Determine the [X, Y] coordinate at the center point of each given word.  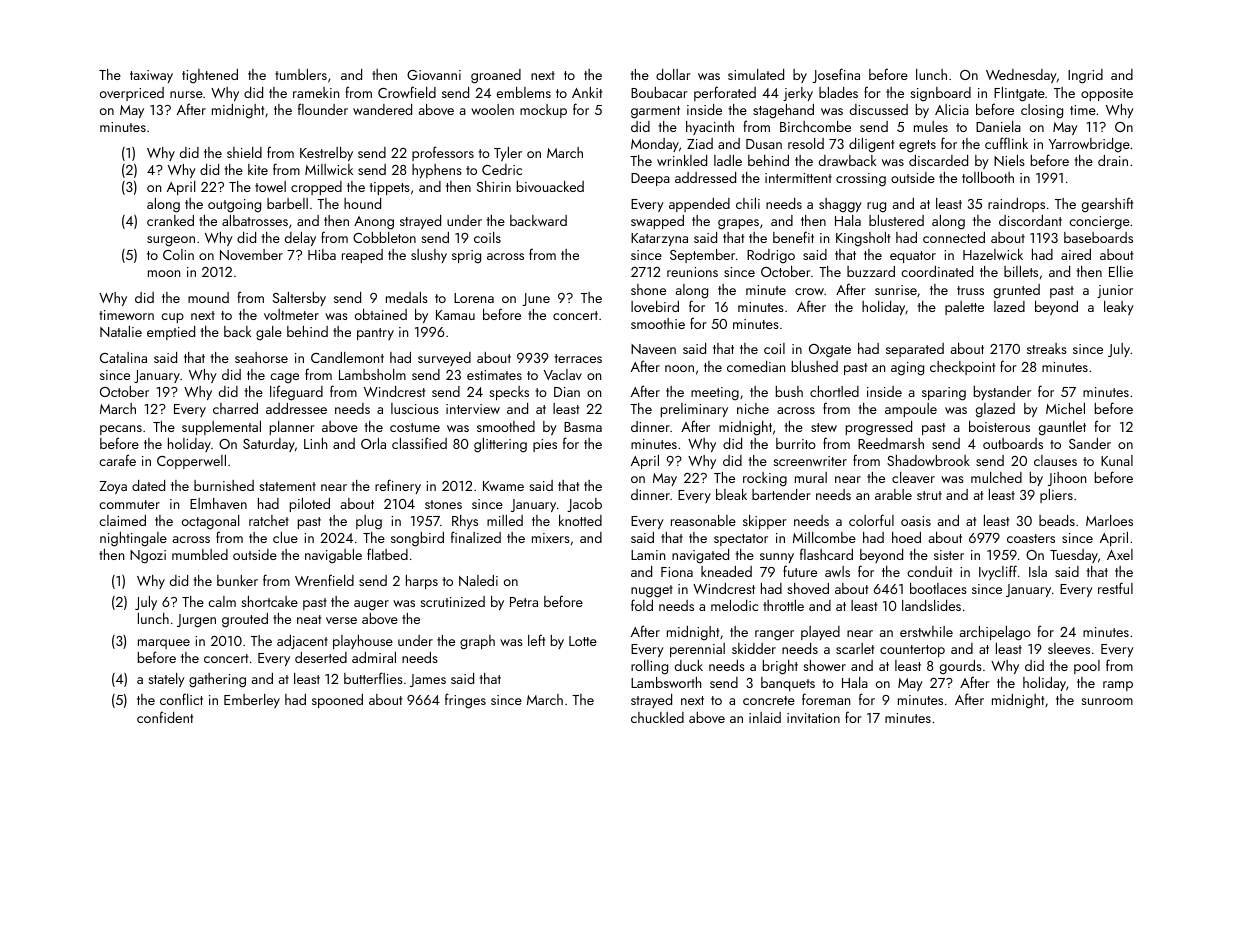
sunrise [896, 290]
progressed [879, 428]
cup [172, 318]
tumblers [301, 74]
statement [287, 486]
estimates [494, 375]
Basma [583, 427]
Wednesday [1021, 76]
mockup [543, 111]
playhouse [363, 642]
